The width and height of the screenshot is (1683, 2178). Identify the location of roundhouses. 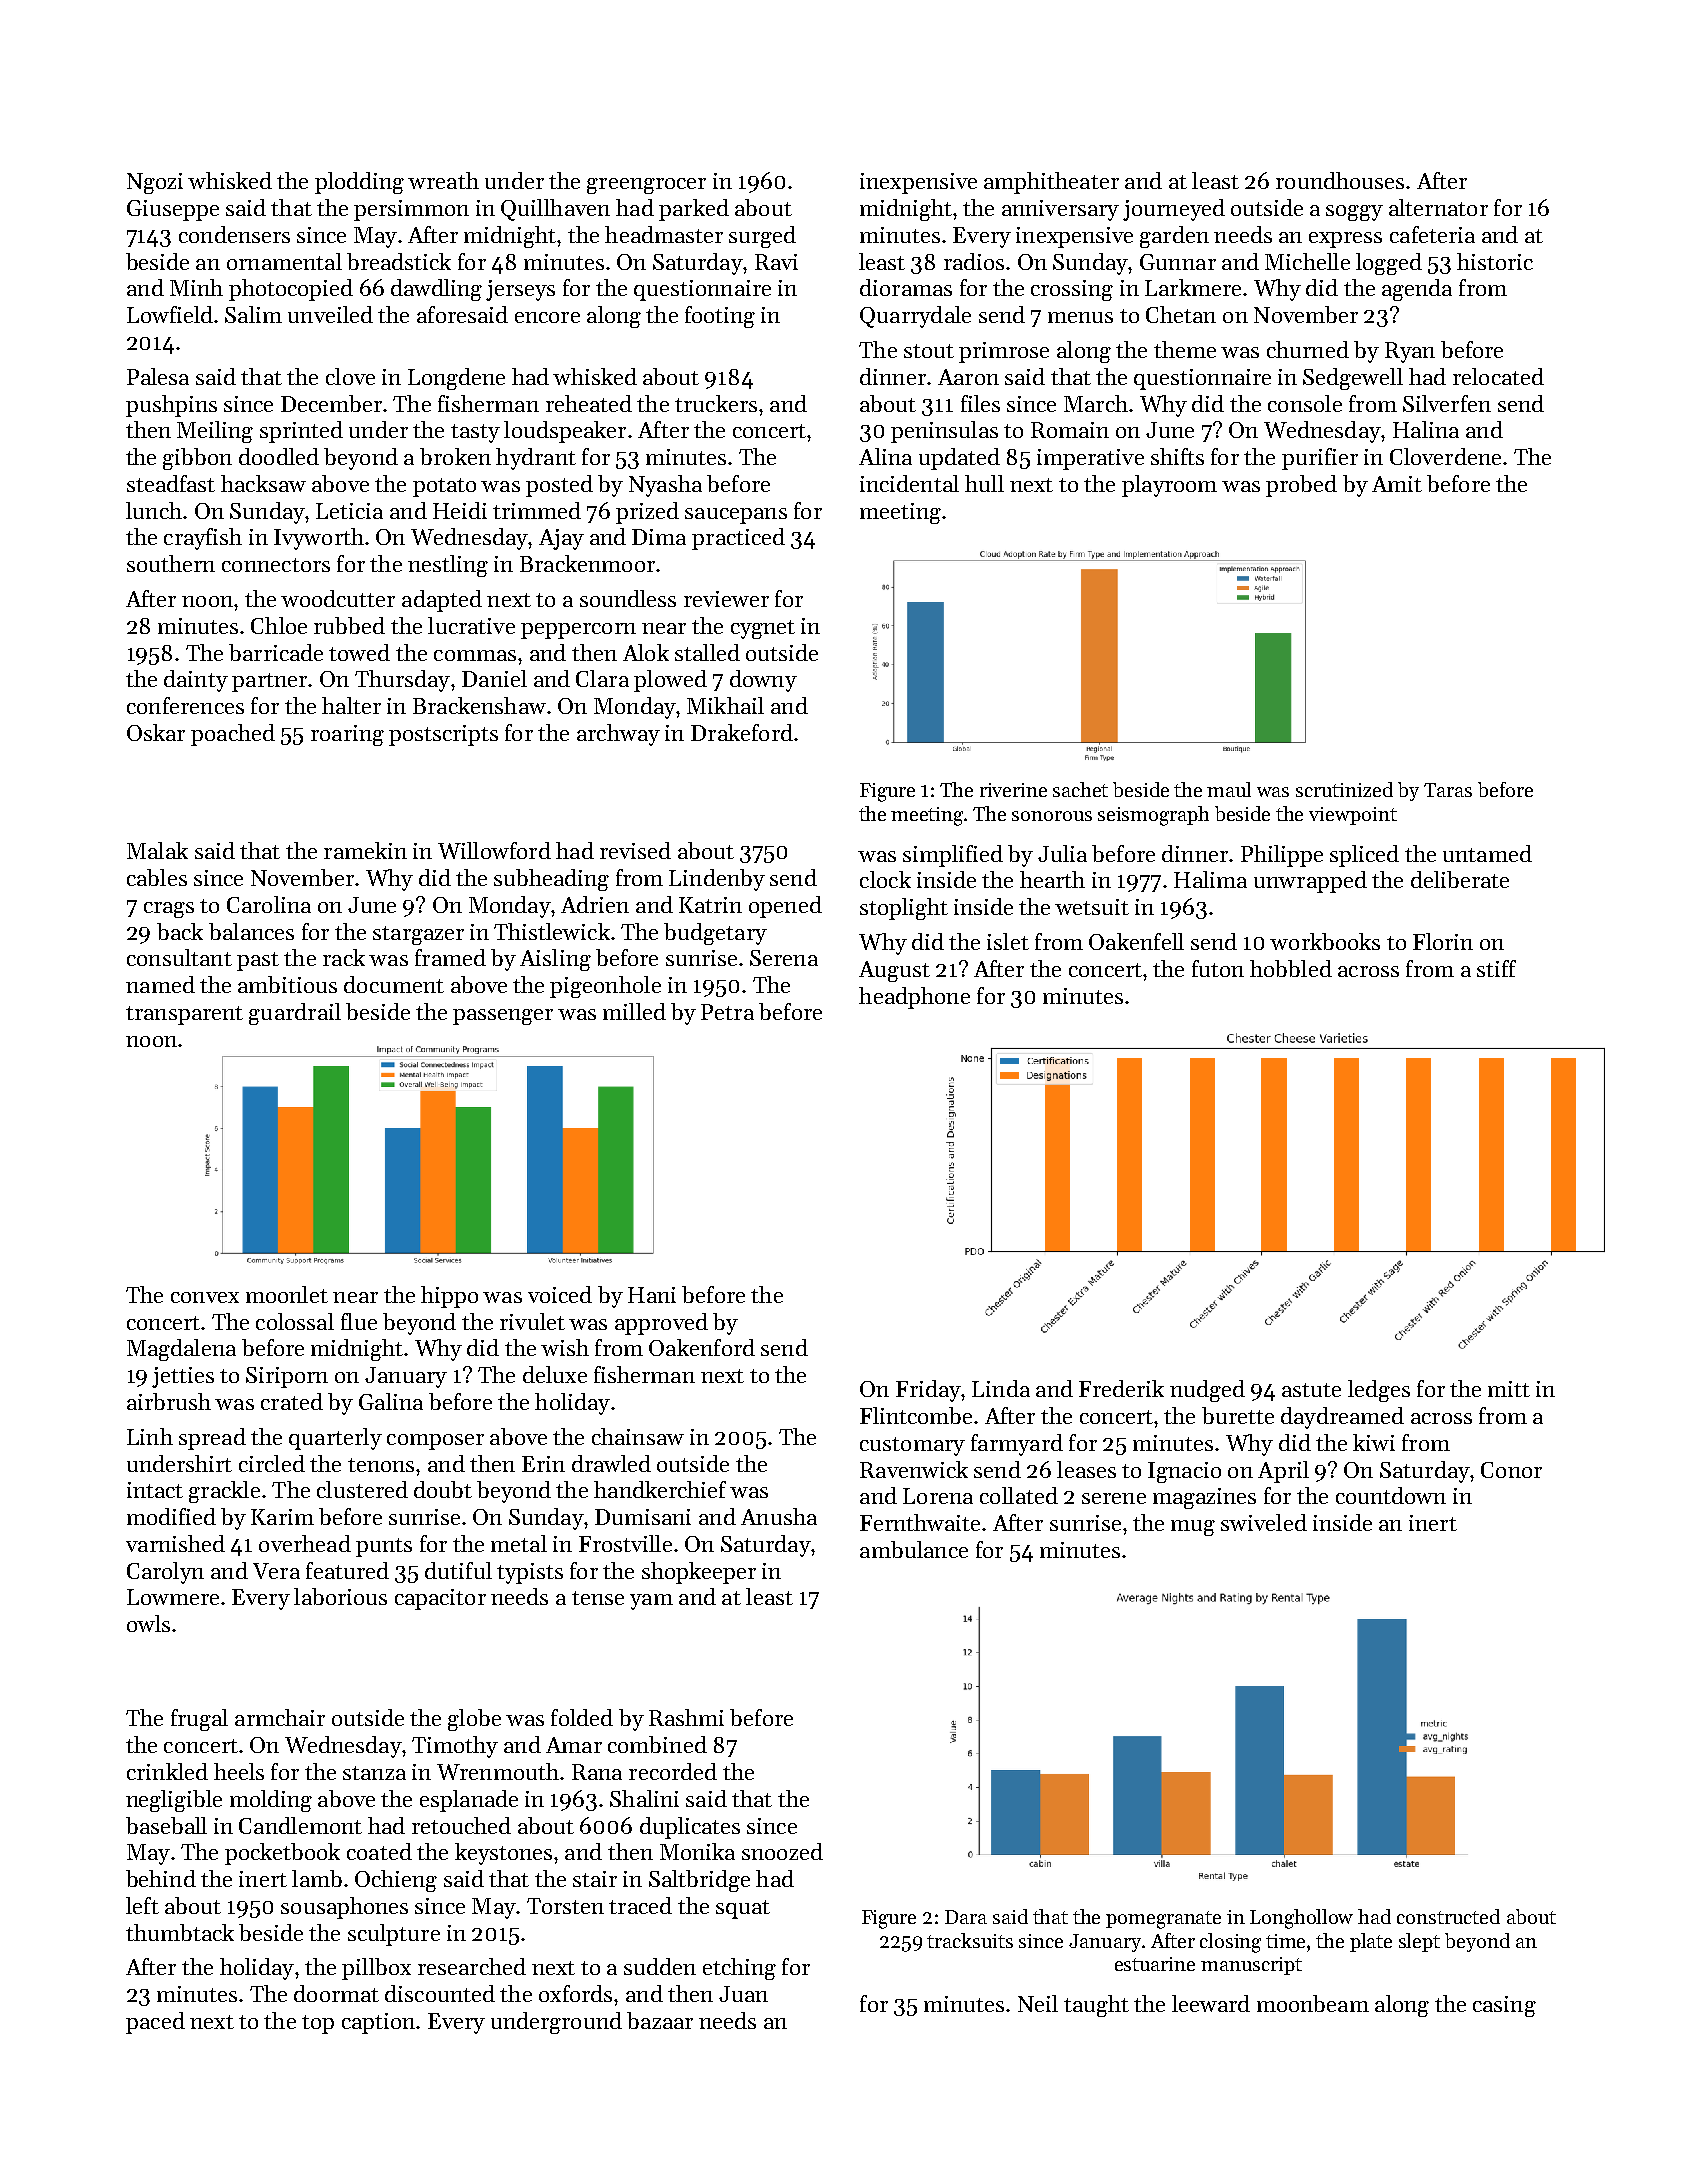
(1340, 180).
